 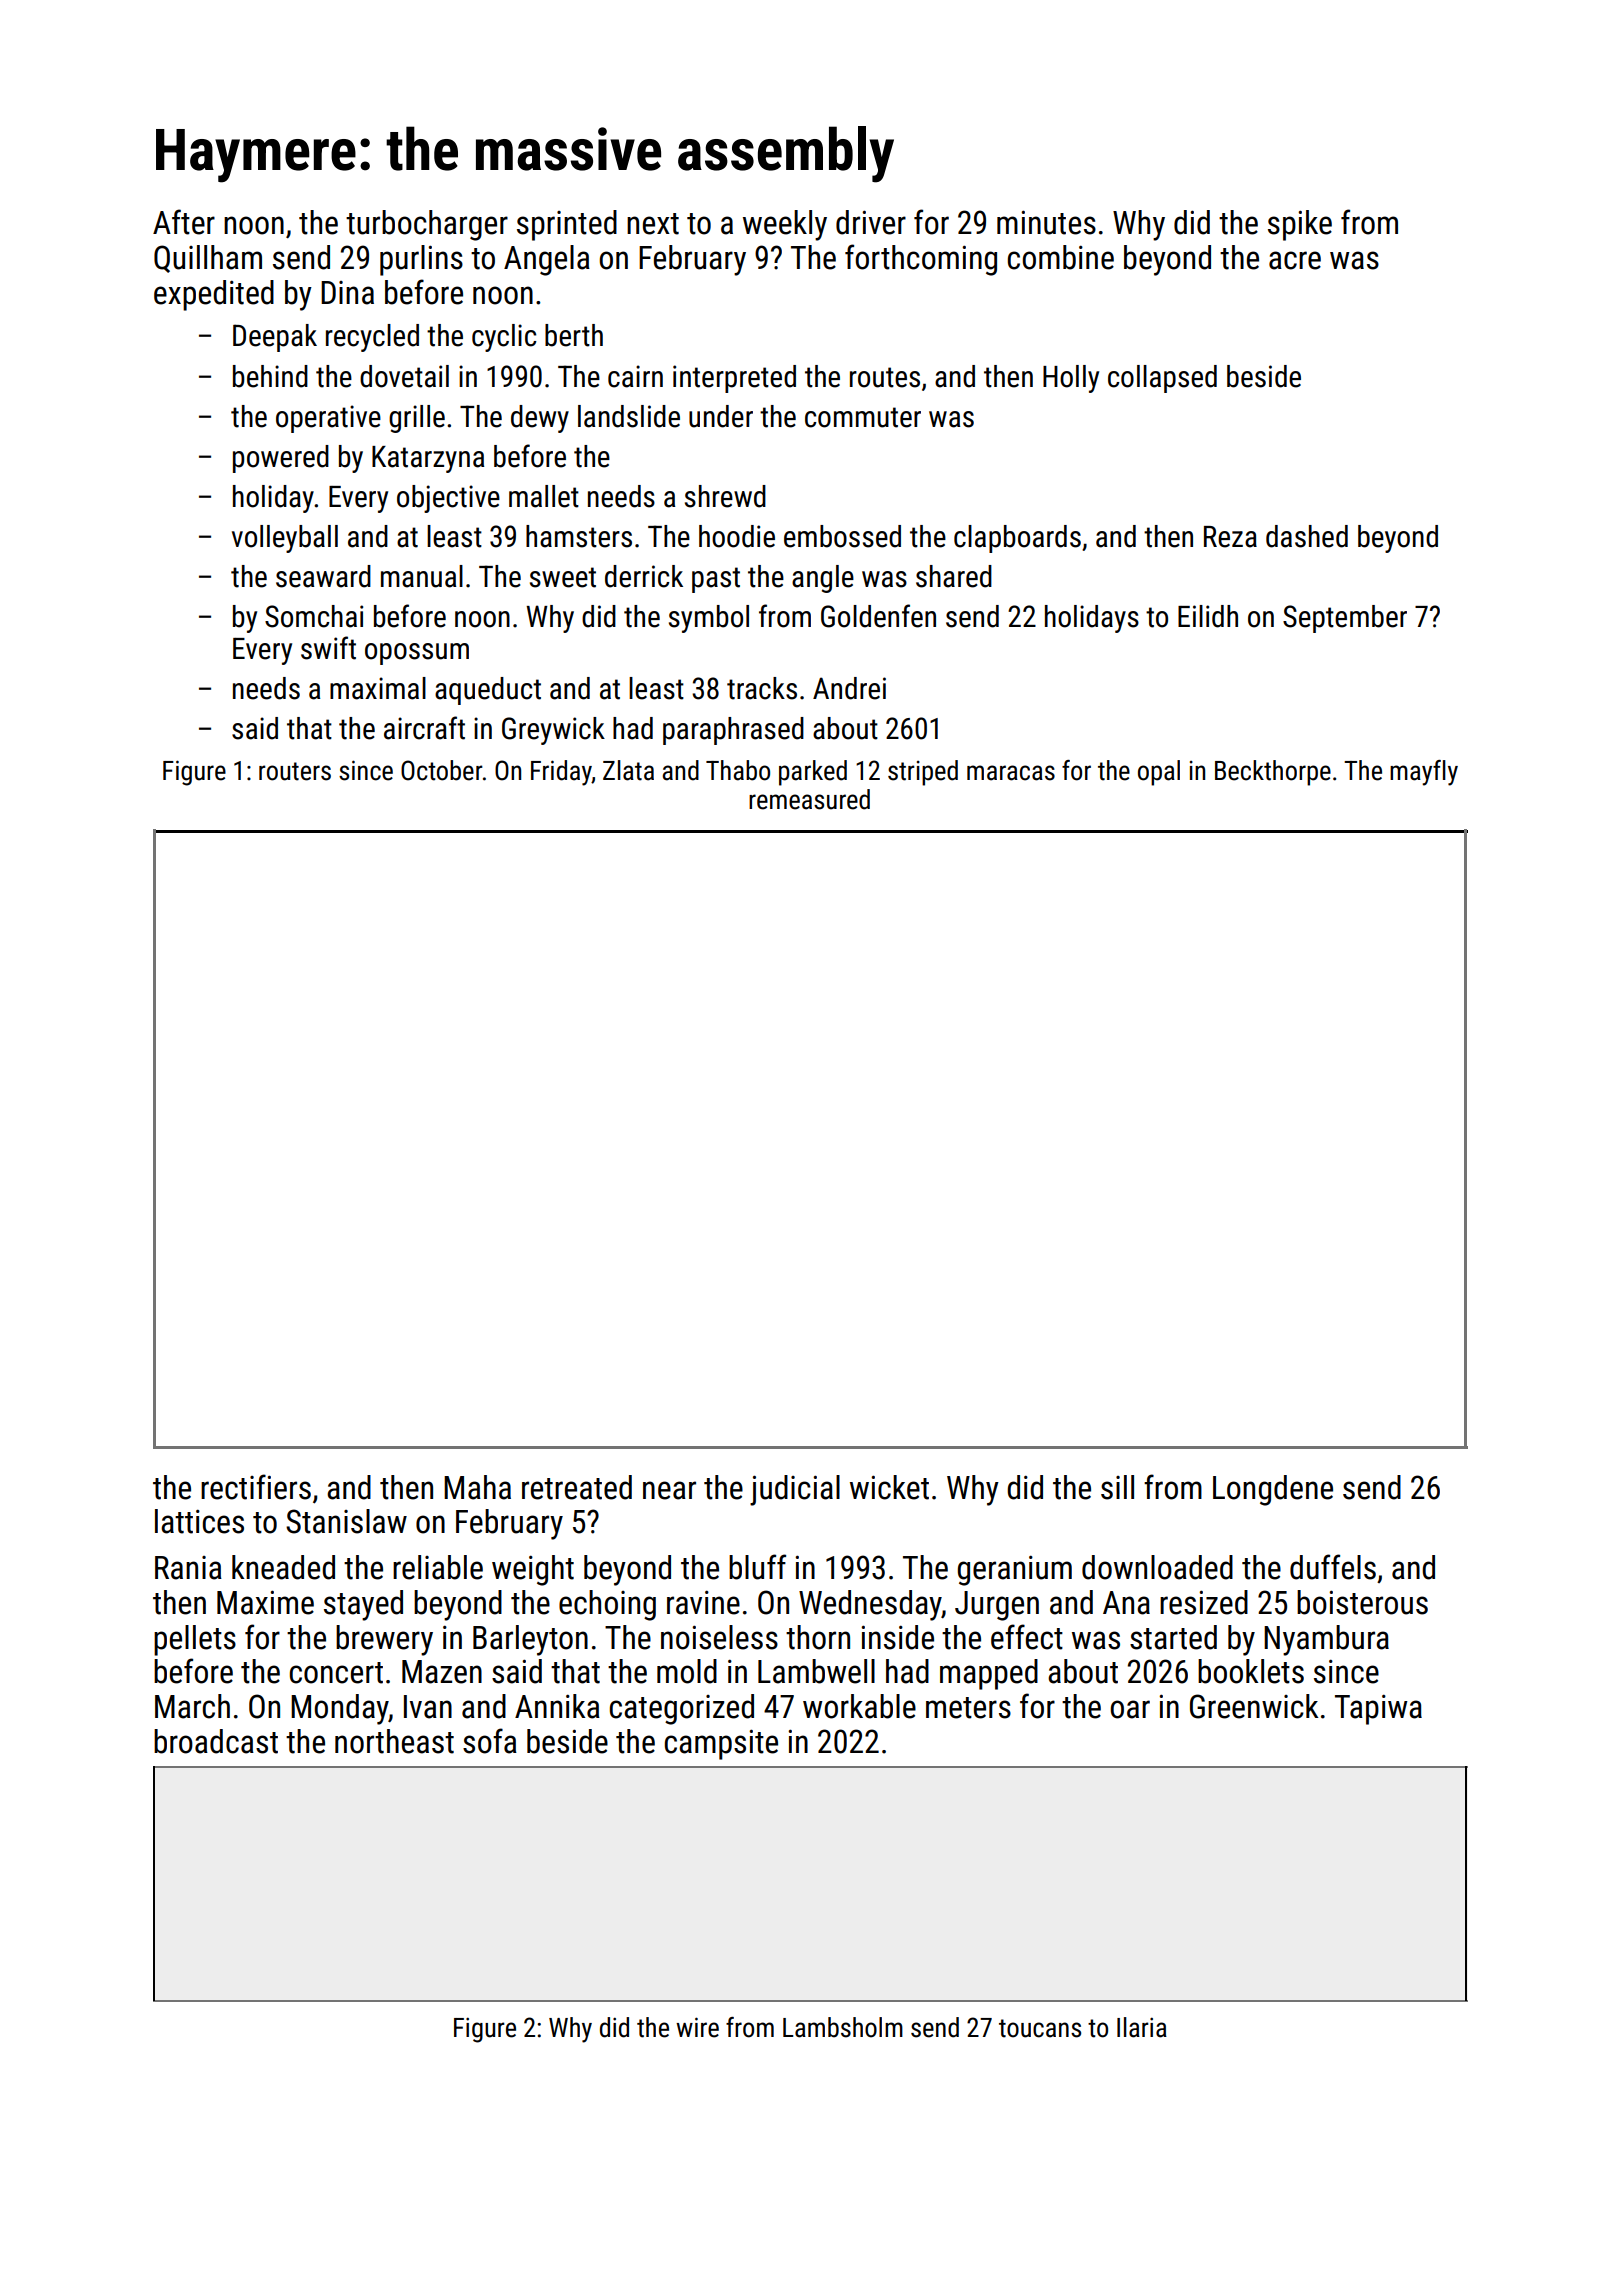 I want to click on turbocharger, so click(x=427, y=225).
